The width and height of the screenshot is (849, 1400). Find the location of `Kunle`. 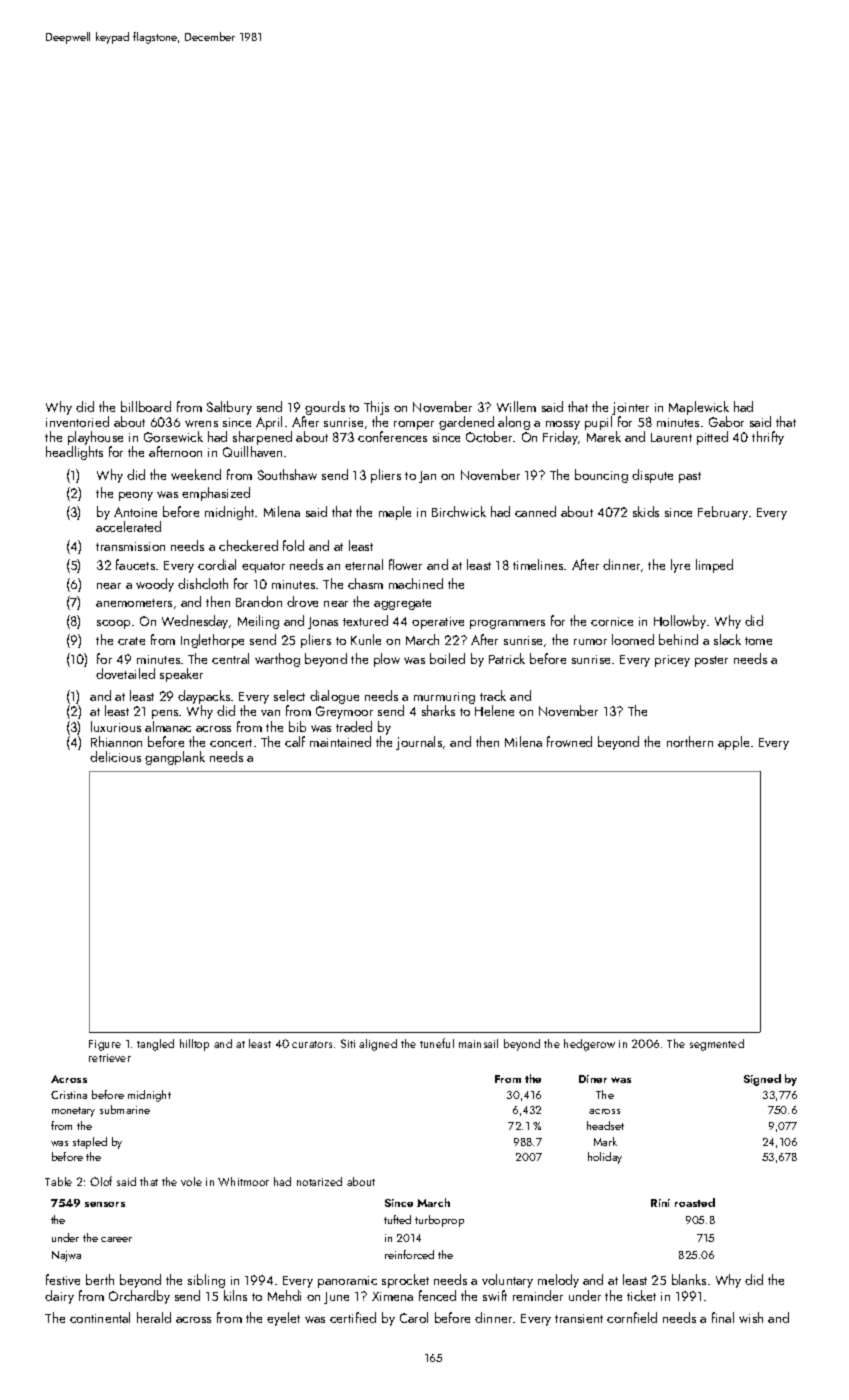

Kunle is located at coordinates (366, 639).
